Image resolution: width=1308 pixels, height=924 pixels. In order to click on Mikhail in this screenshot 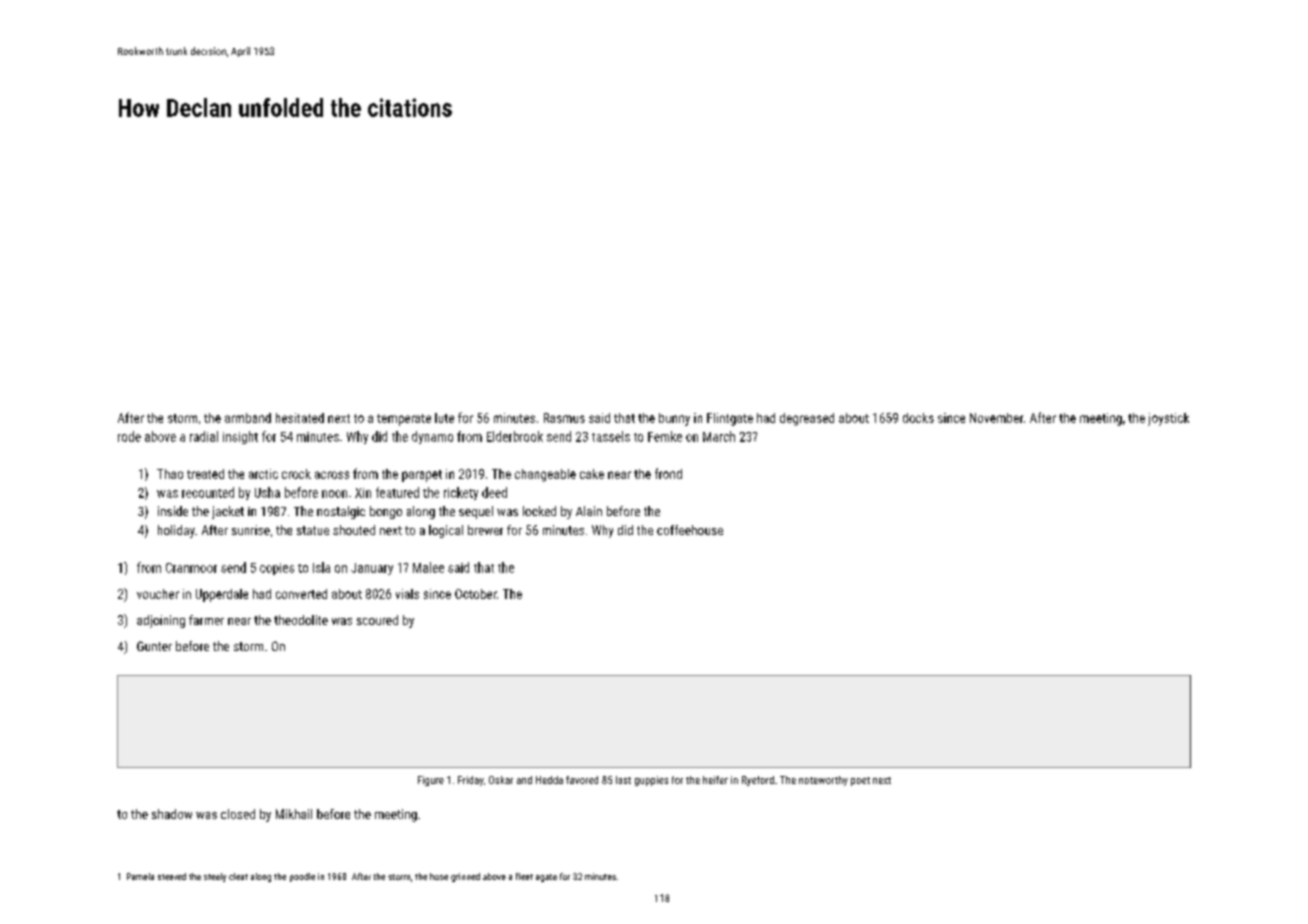, I will do `click(294, 814)`.
